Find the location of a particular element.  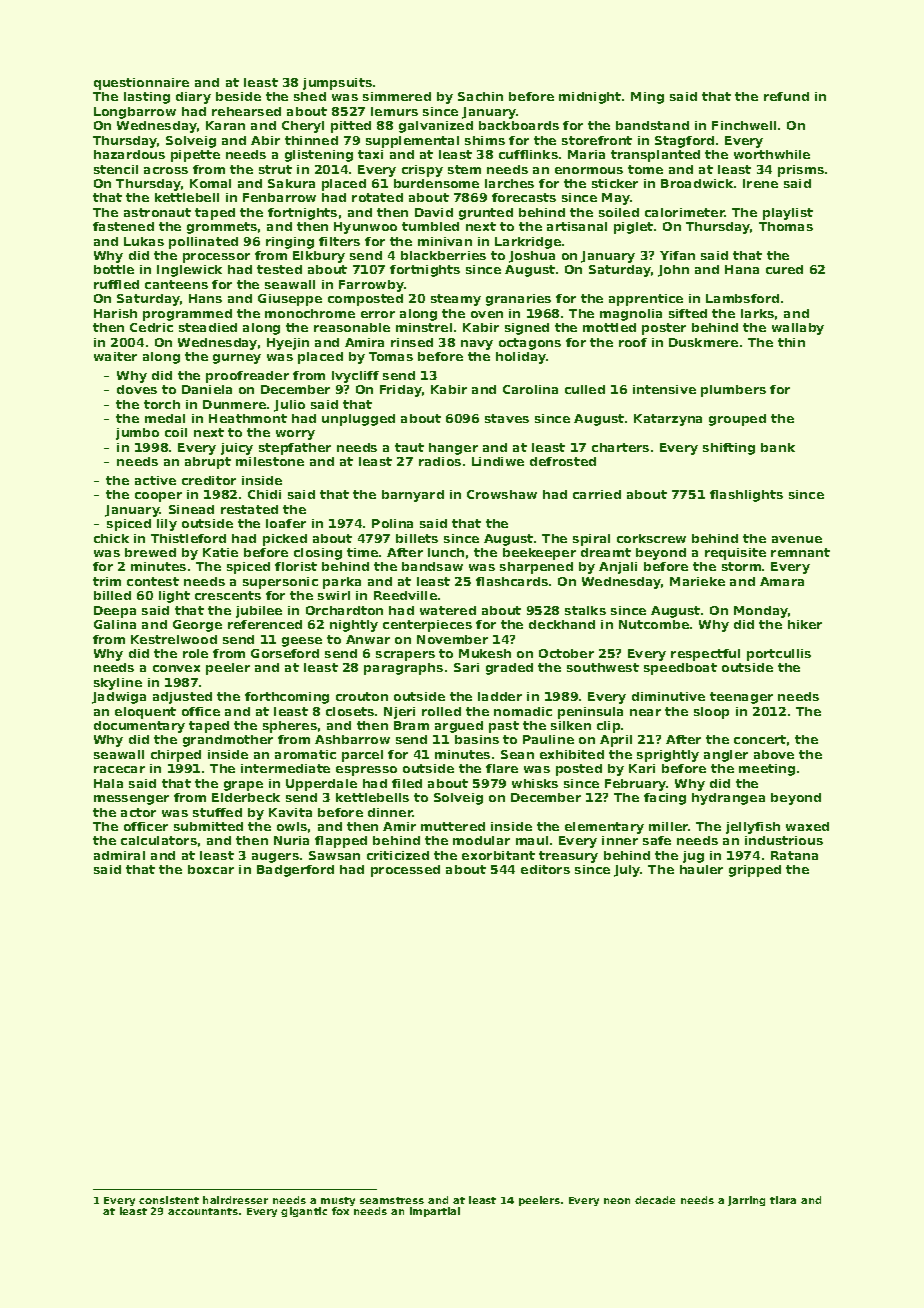

corkscrew is located at coordinates (651, 538).
